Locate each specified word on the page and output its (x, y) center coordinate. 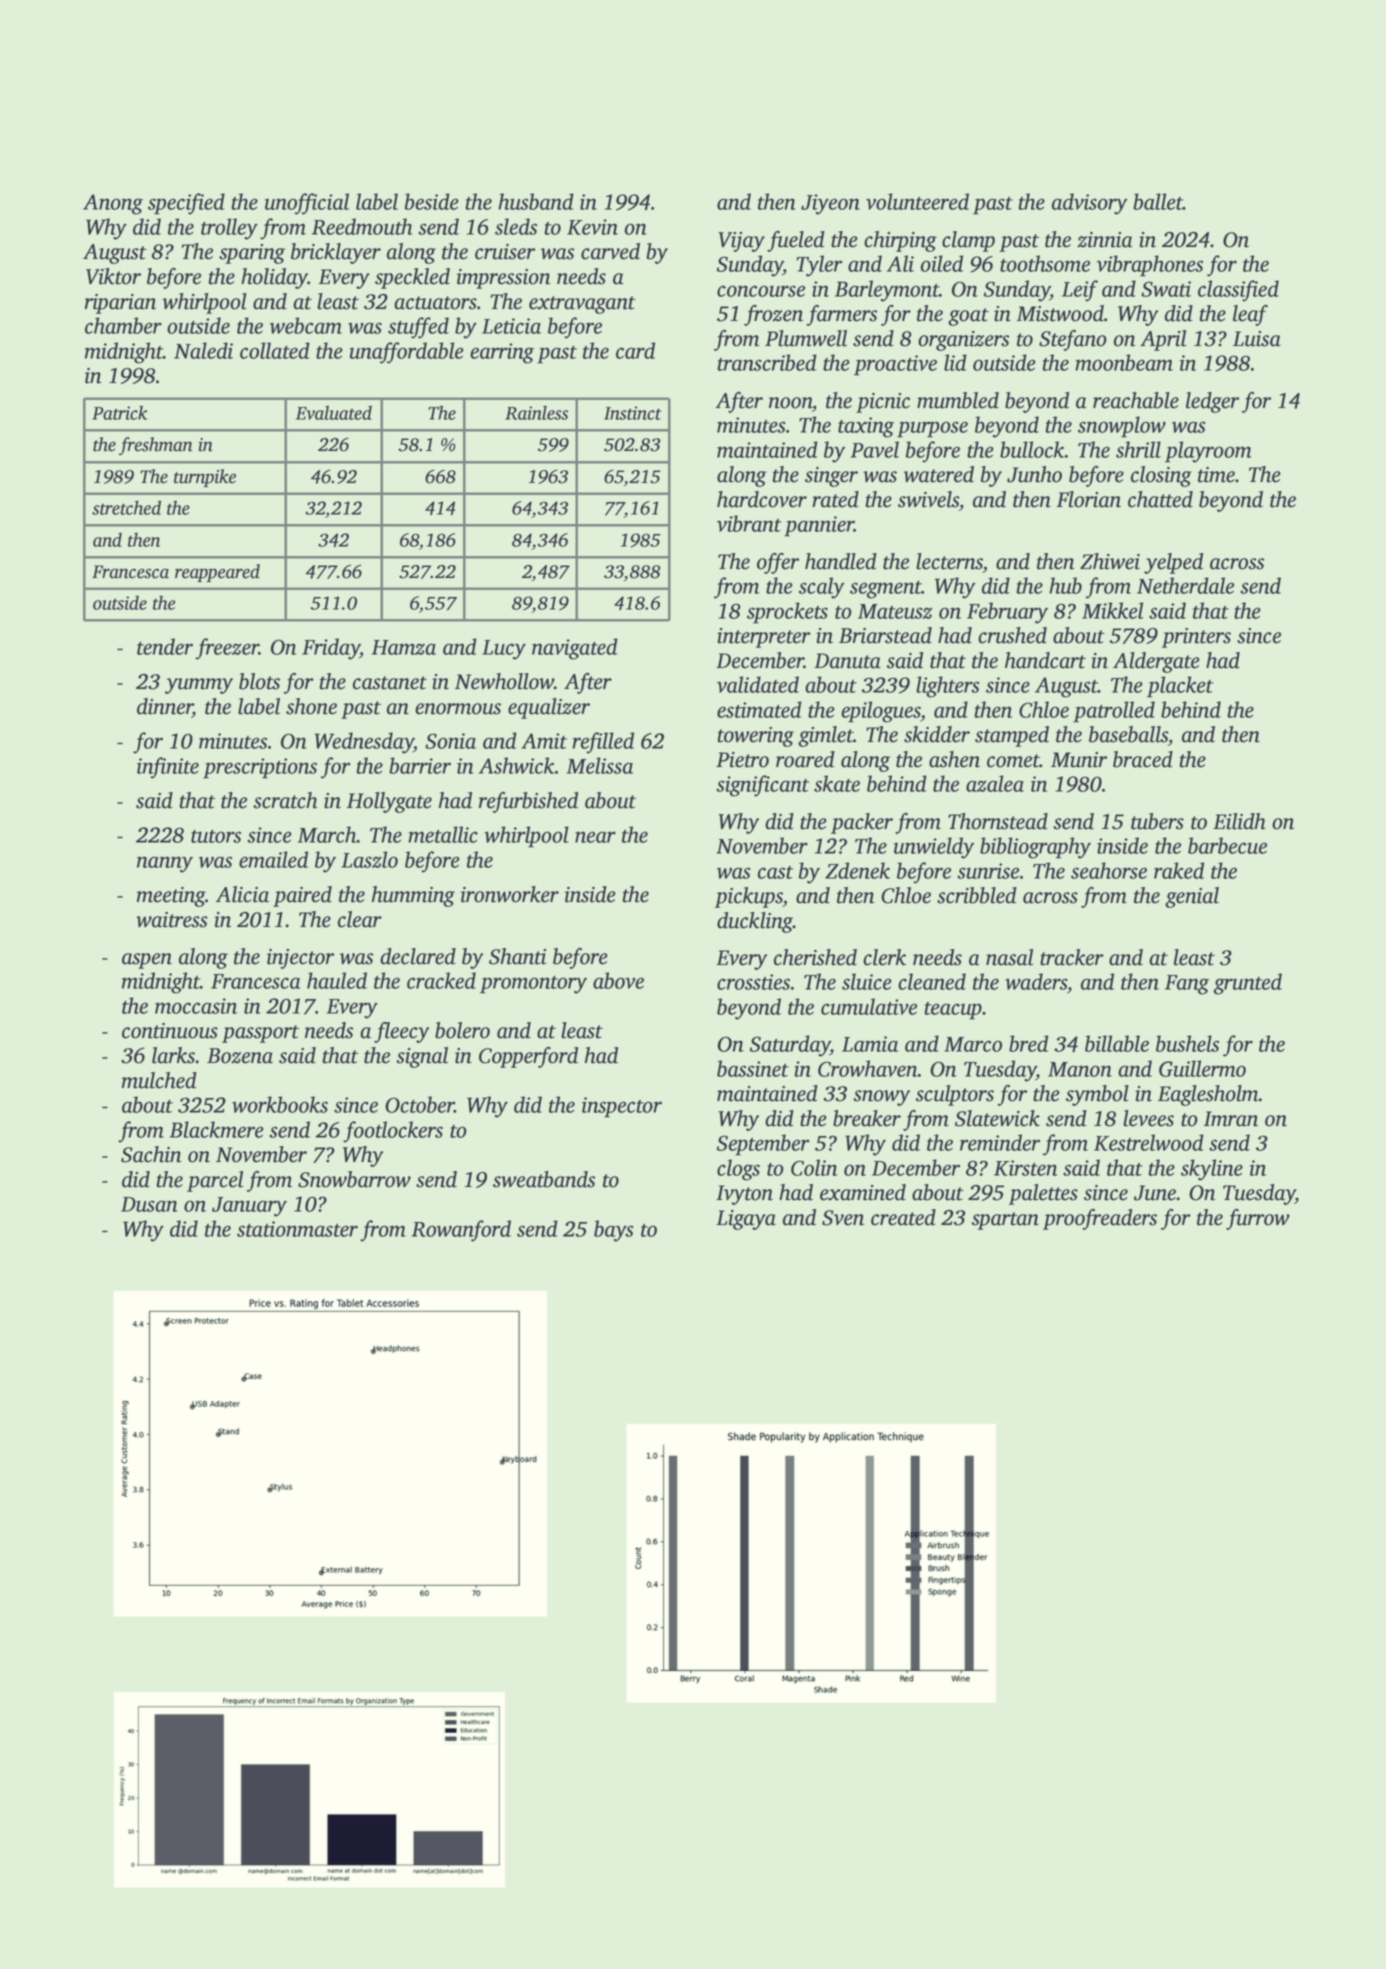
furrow (1258, 1219)
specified (186, 204)
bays (614, 1231)
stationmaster (297, 1229)
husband (536, 201)
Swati (1166, 289)
